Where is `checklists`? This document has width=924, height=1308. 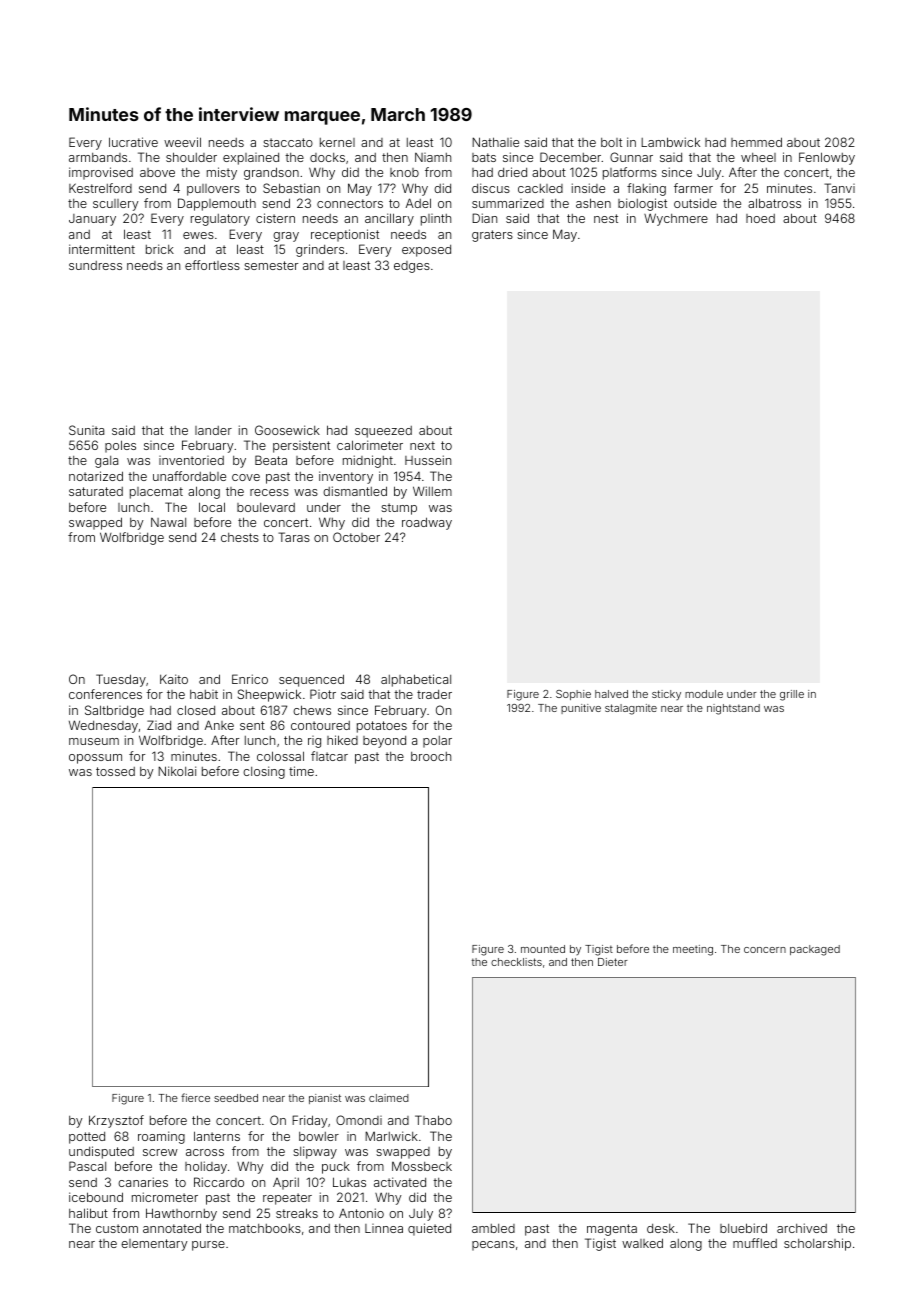
checklists is located at coordinates (516, 962).
